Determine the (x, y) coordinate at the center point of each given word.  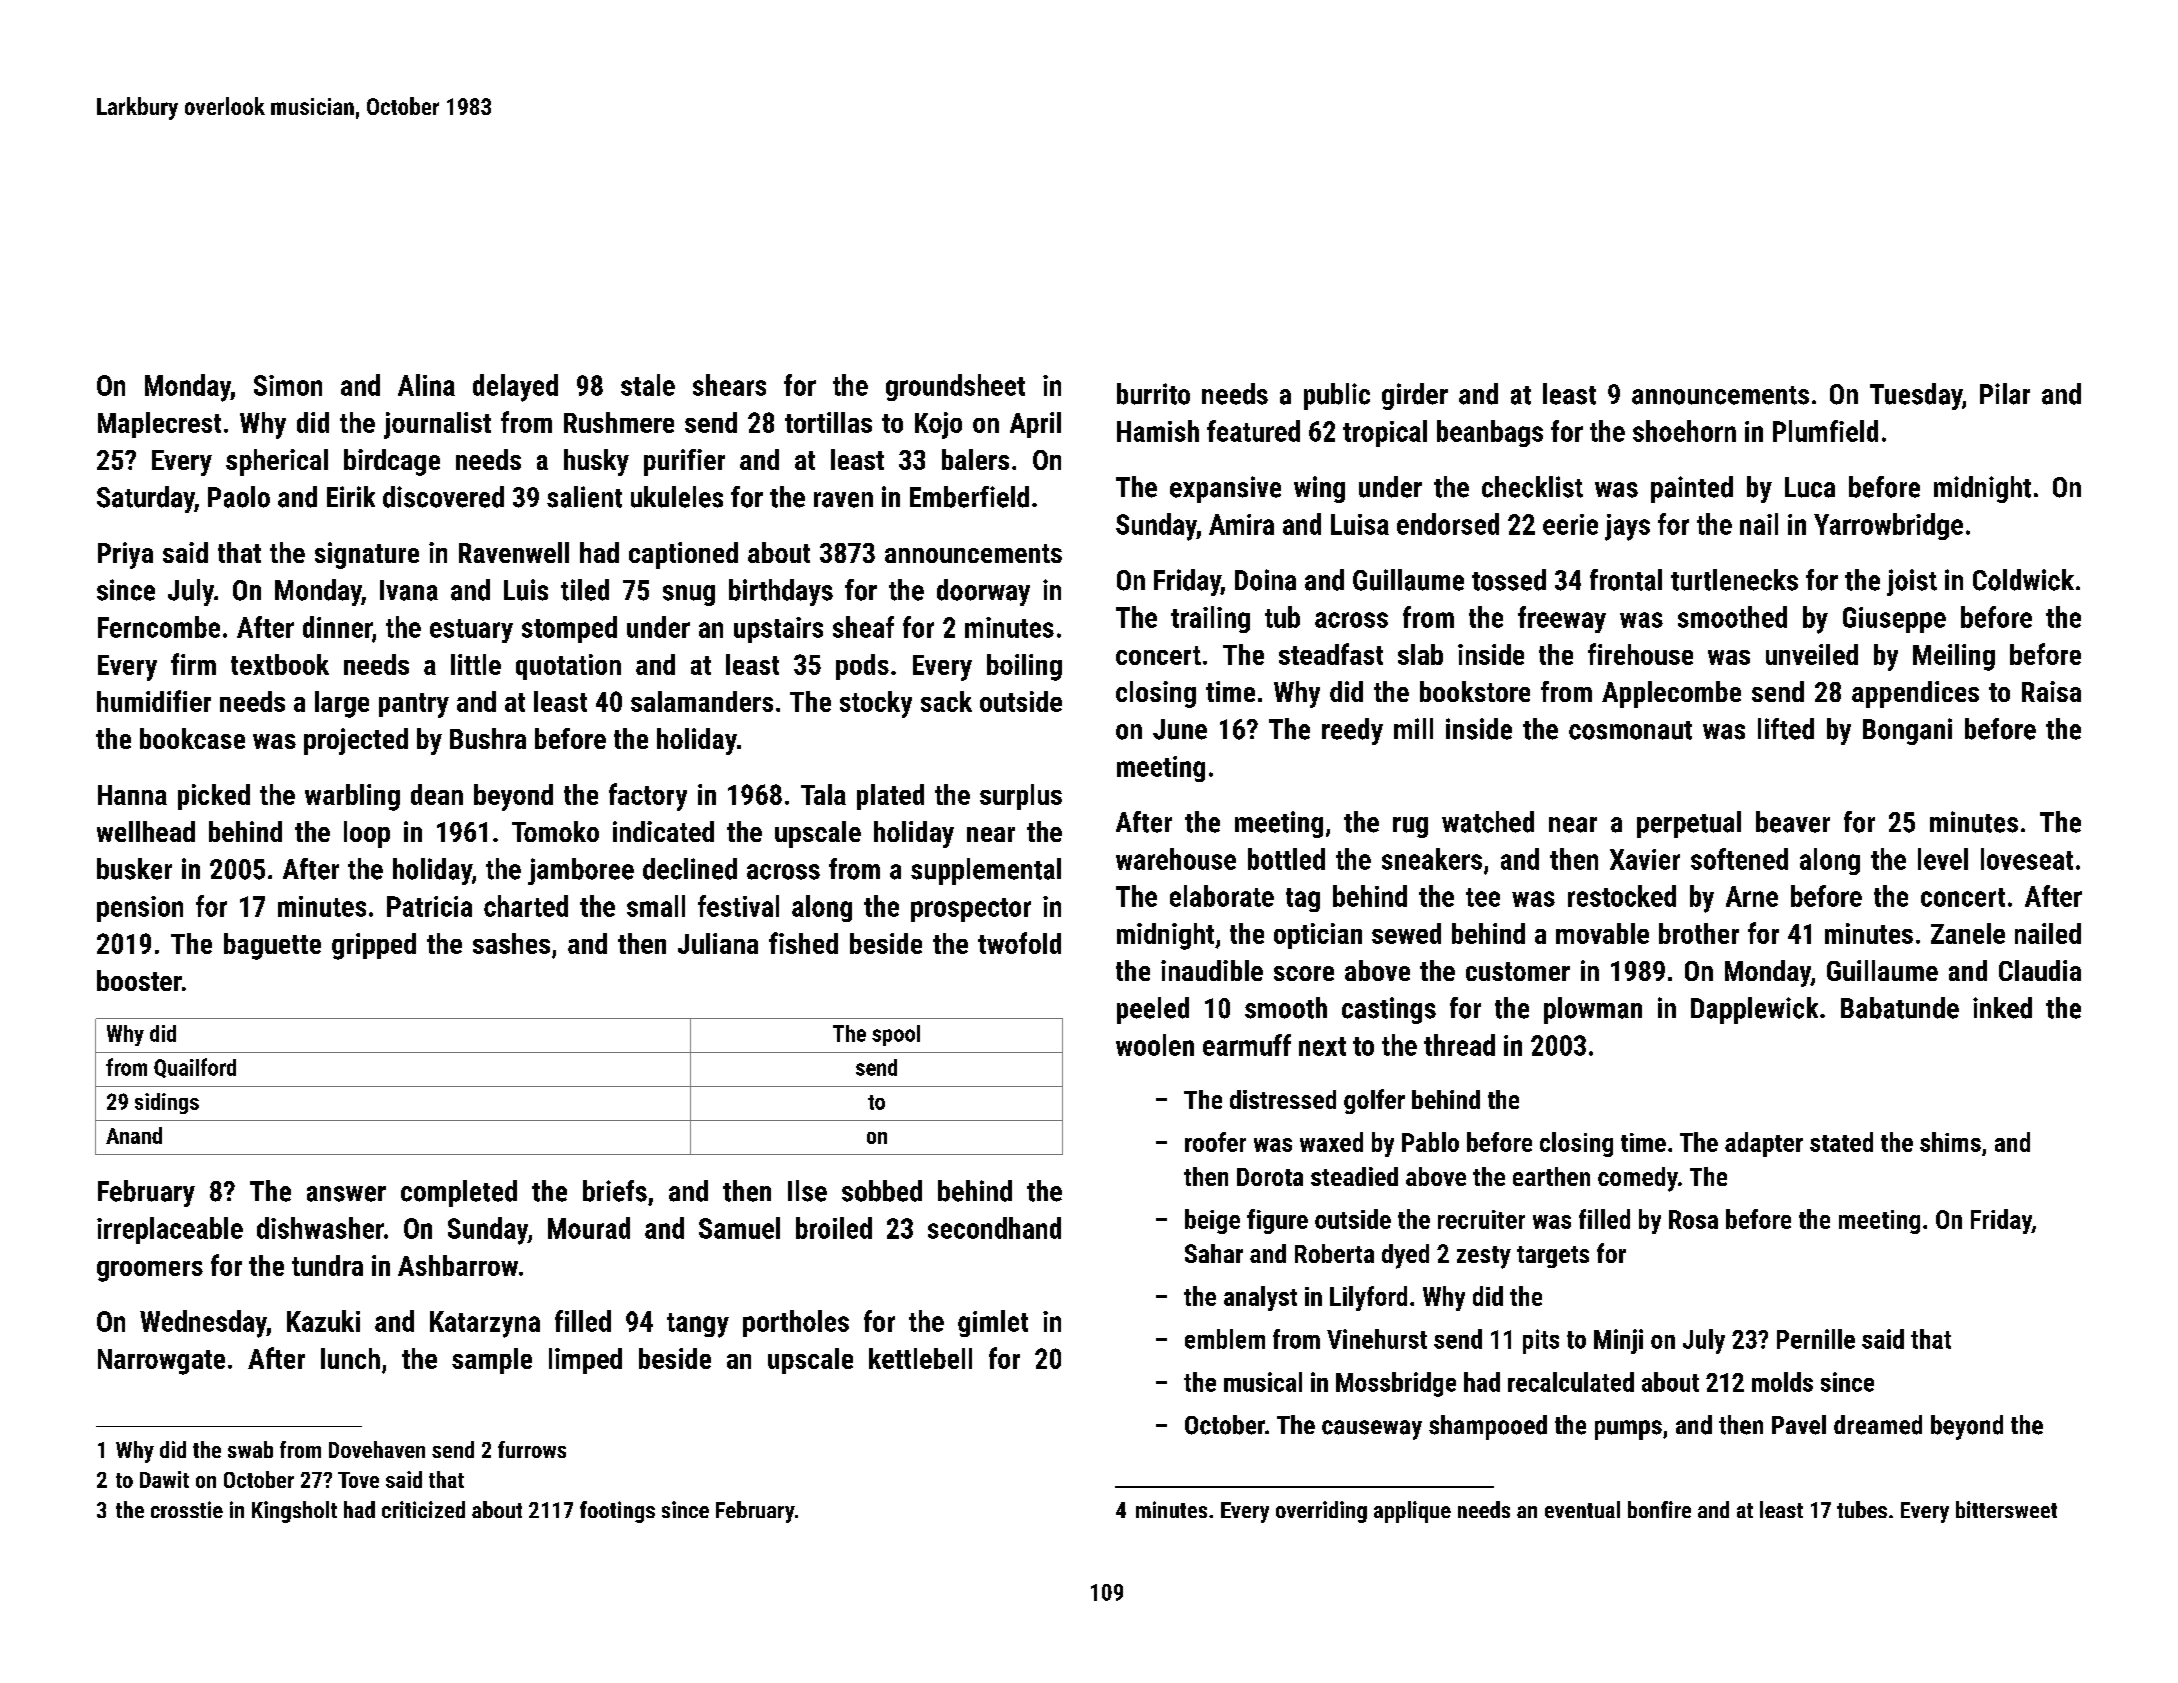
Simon (288, 385)
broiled (834, 1228)
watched (1488, 822)
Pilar (2005, 394)
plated (890, 797)
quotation (568, 667)
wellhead (146, 831)
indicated (663, 831)
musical (1263, 1382)
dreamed (1878, 1425)
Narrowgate (161, 1362)
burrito (1153, 394)
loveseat (2027, 859)
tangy (698, 1325)
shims (1950, 1142)
